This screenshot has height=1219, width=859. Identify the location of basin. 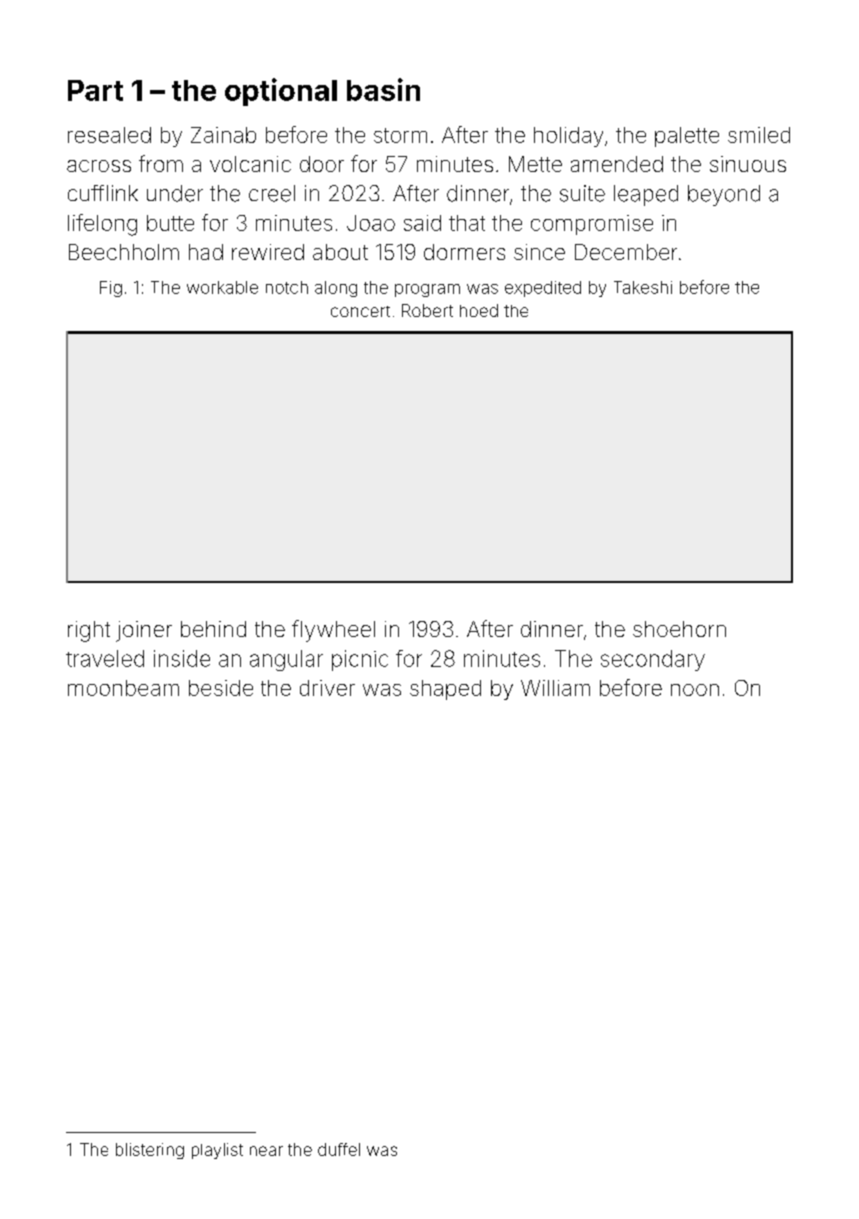
(383, 89).
